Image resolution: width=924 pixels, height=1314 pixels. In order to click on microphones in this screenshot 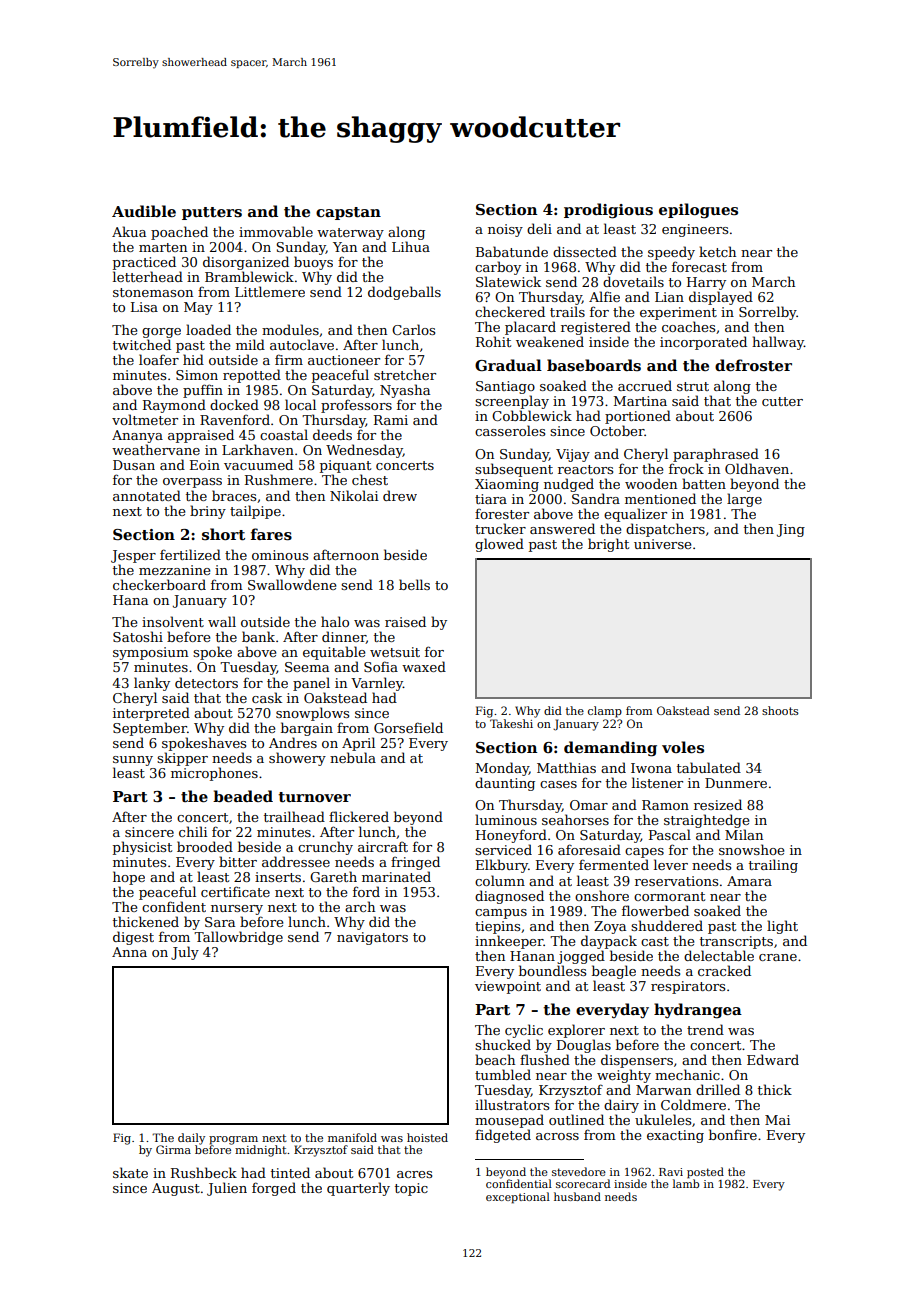, I will do `click(214, 774)`.
